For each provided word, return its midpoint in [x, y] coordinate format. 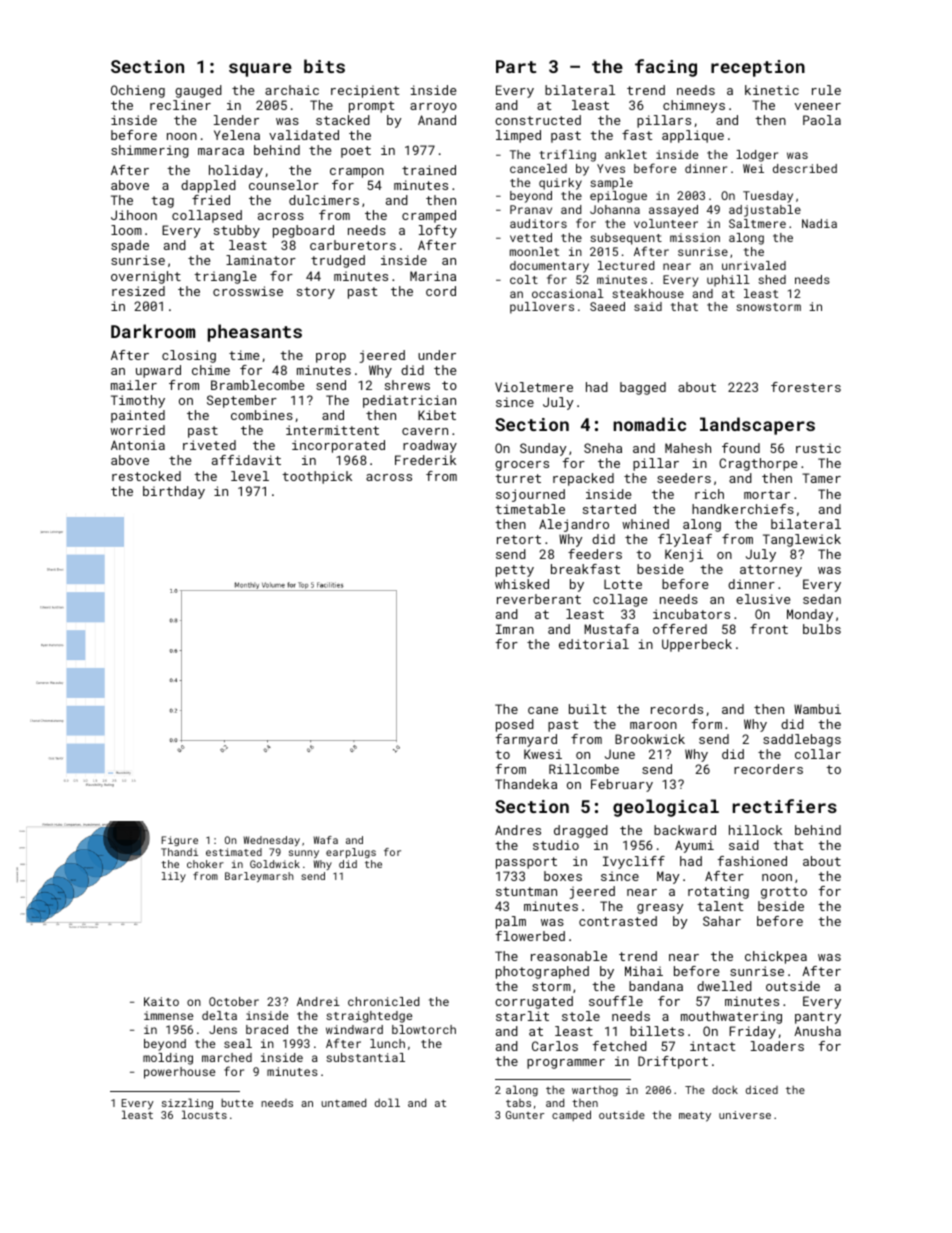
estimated [234, 852]
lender [236, 120]
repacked [583, 479]
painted [138, 416]
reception [758, 68]
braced [267, 1029]
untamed [343, 1102]
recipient [365, 91]
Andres [518, 830]
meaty [695, 1117]
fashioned [752, 861]
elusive [763, 599]
